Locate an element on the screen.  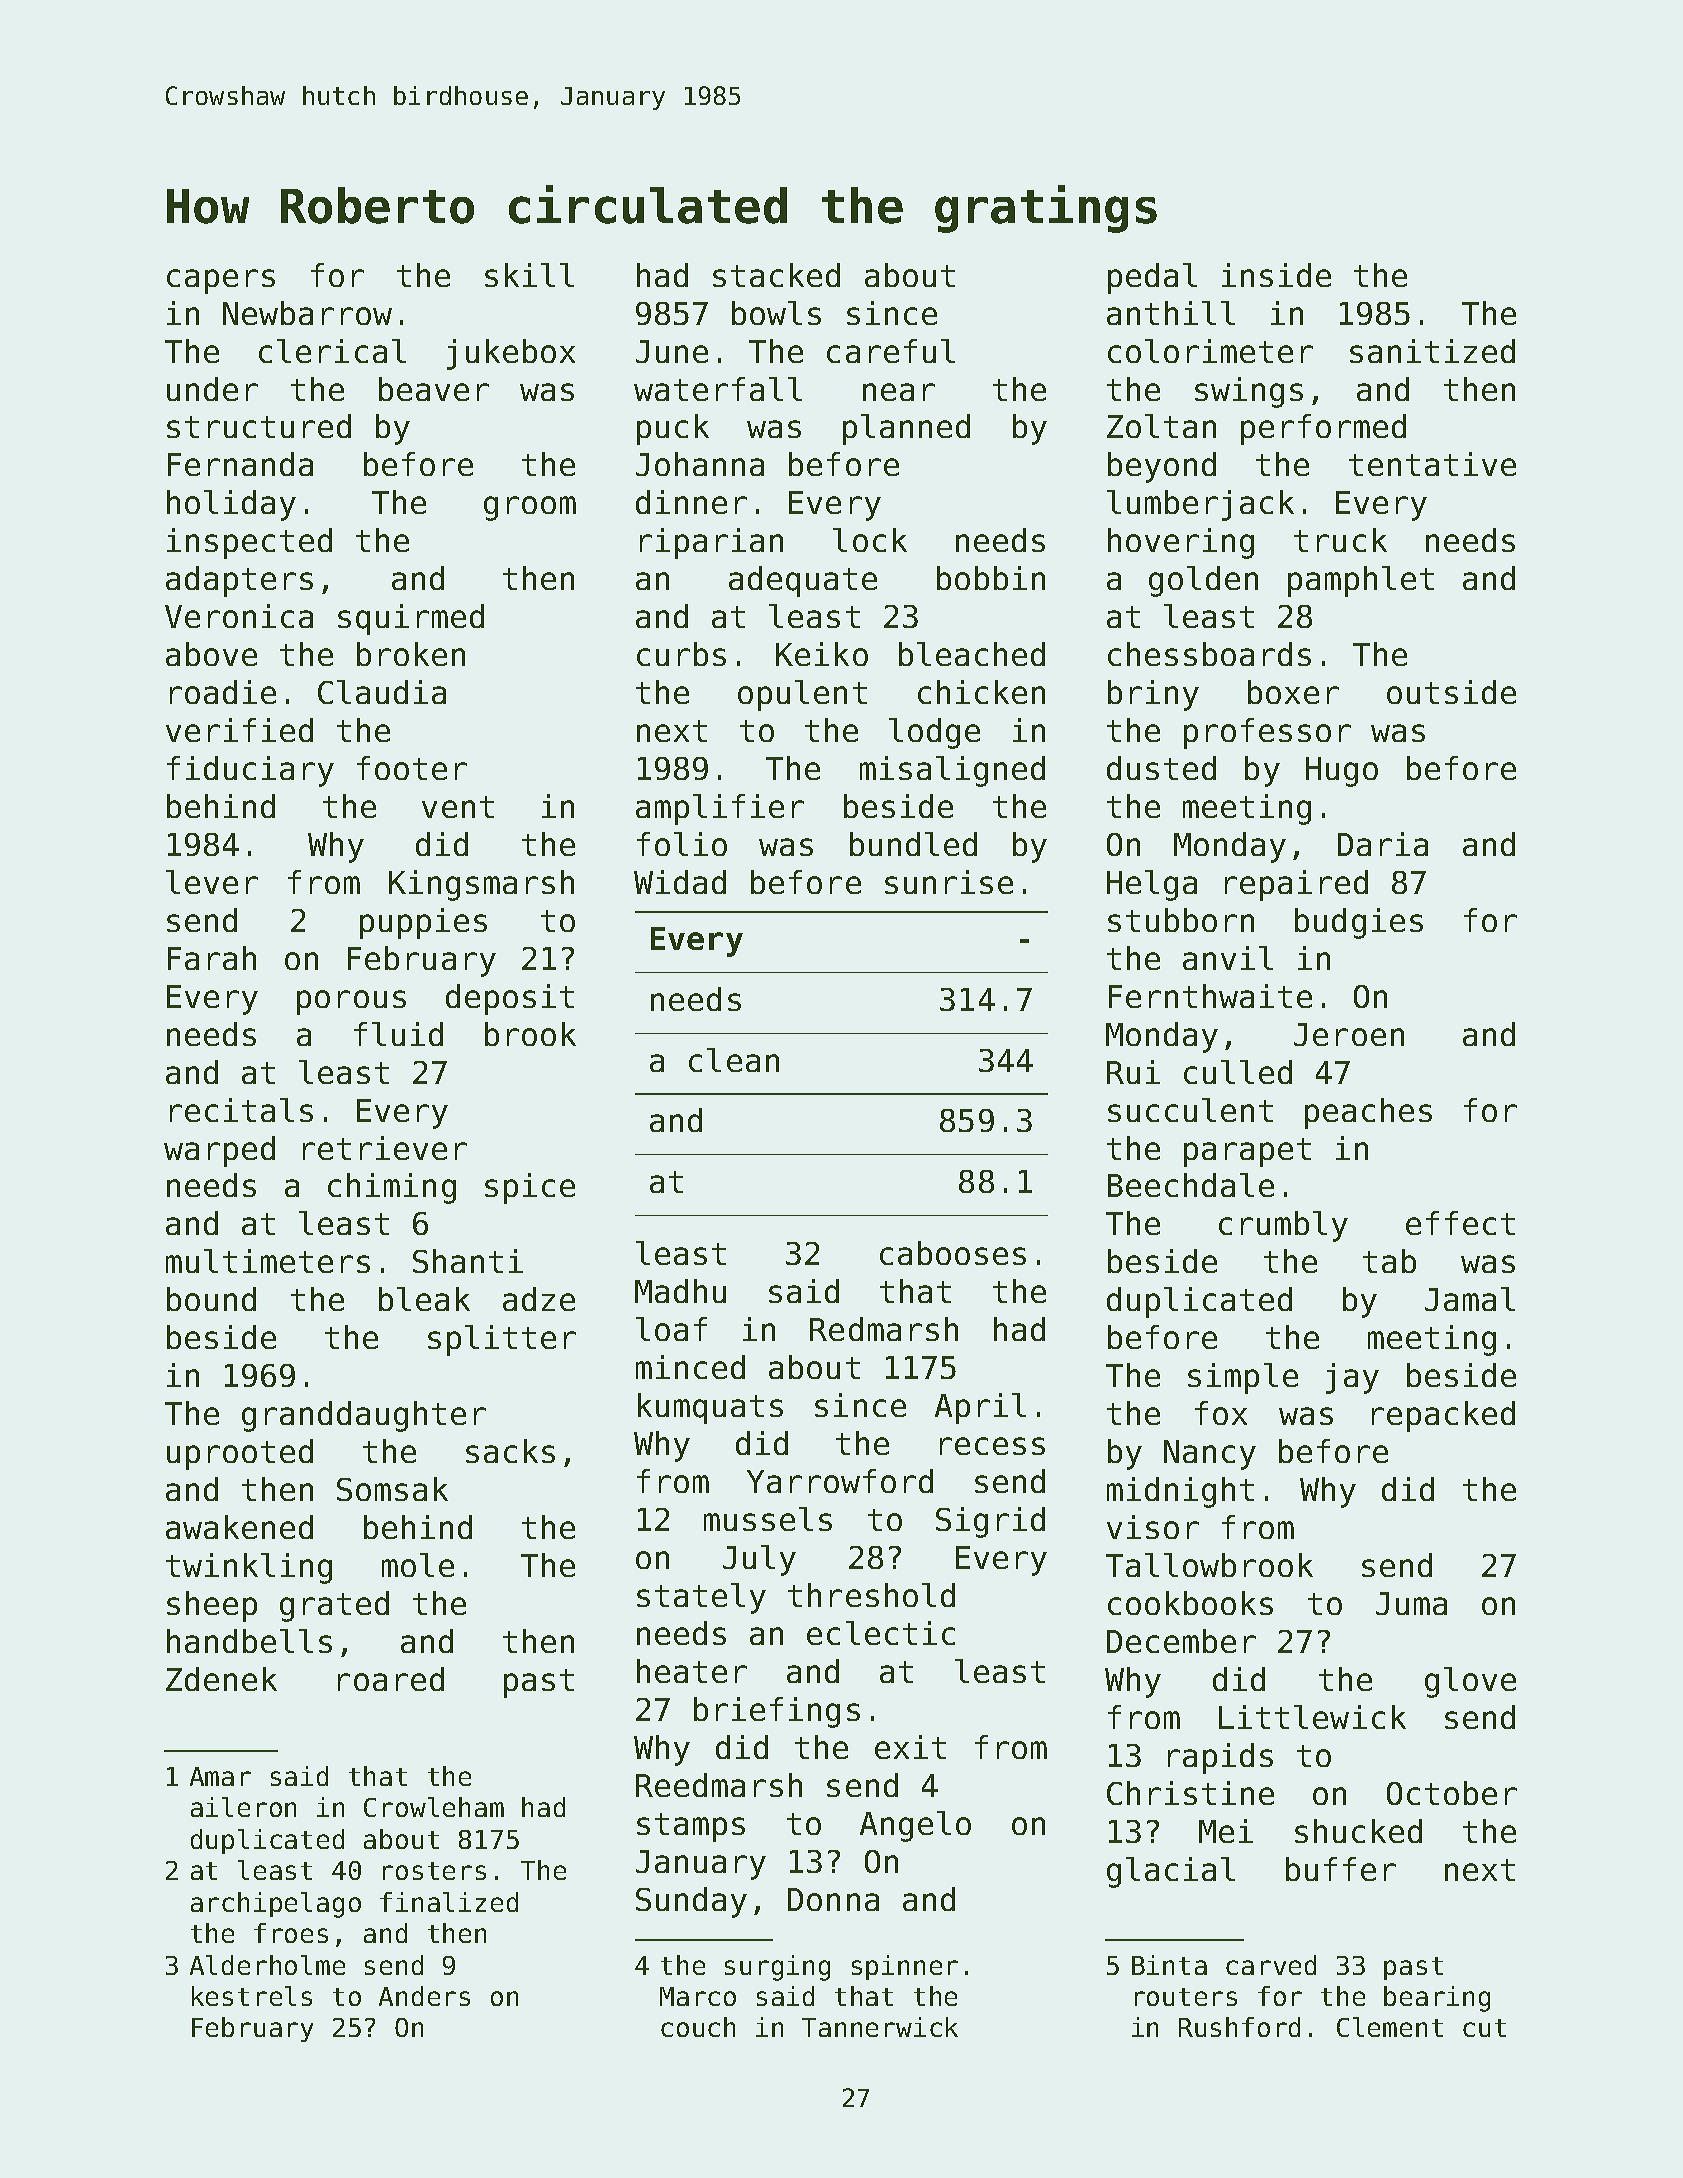
repacked is located at coordinates (1443, 1416).
